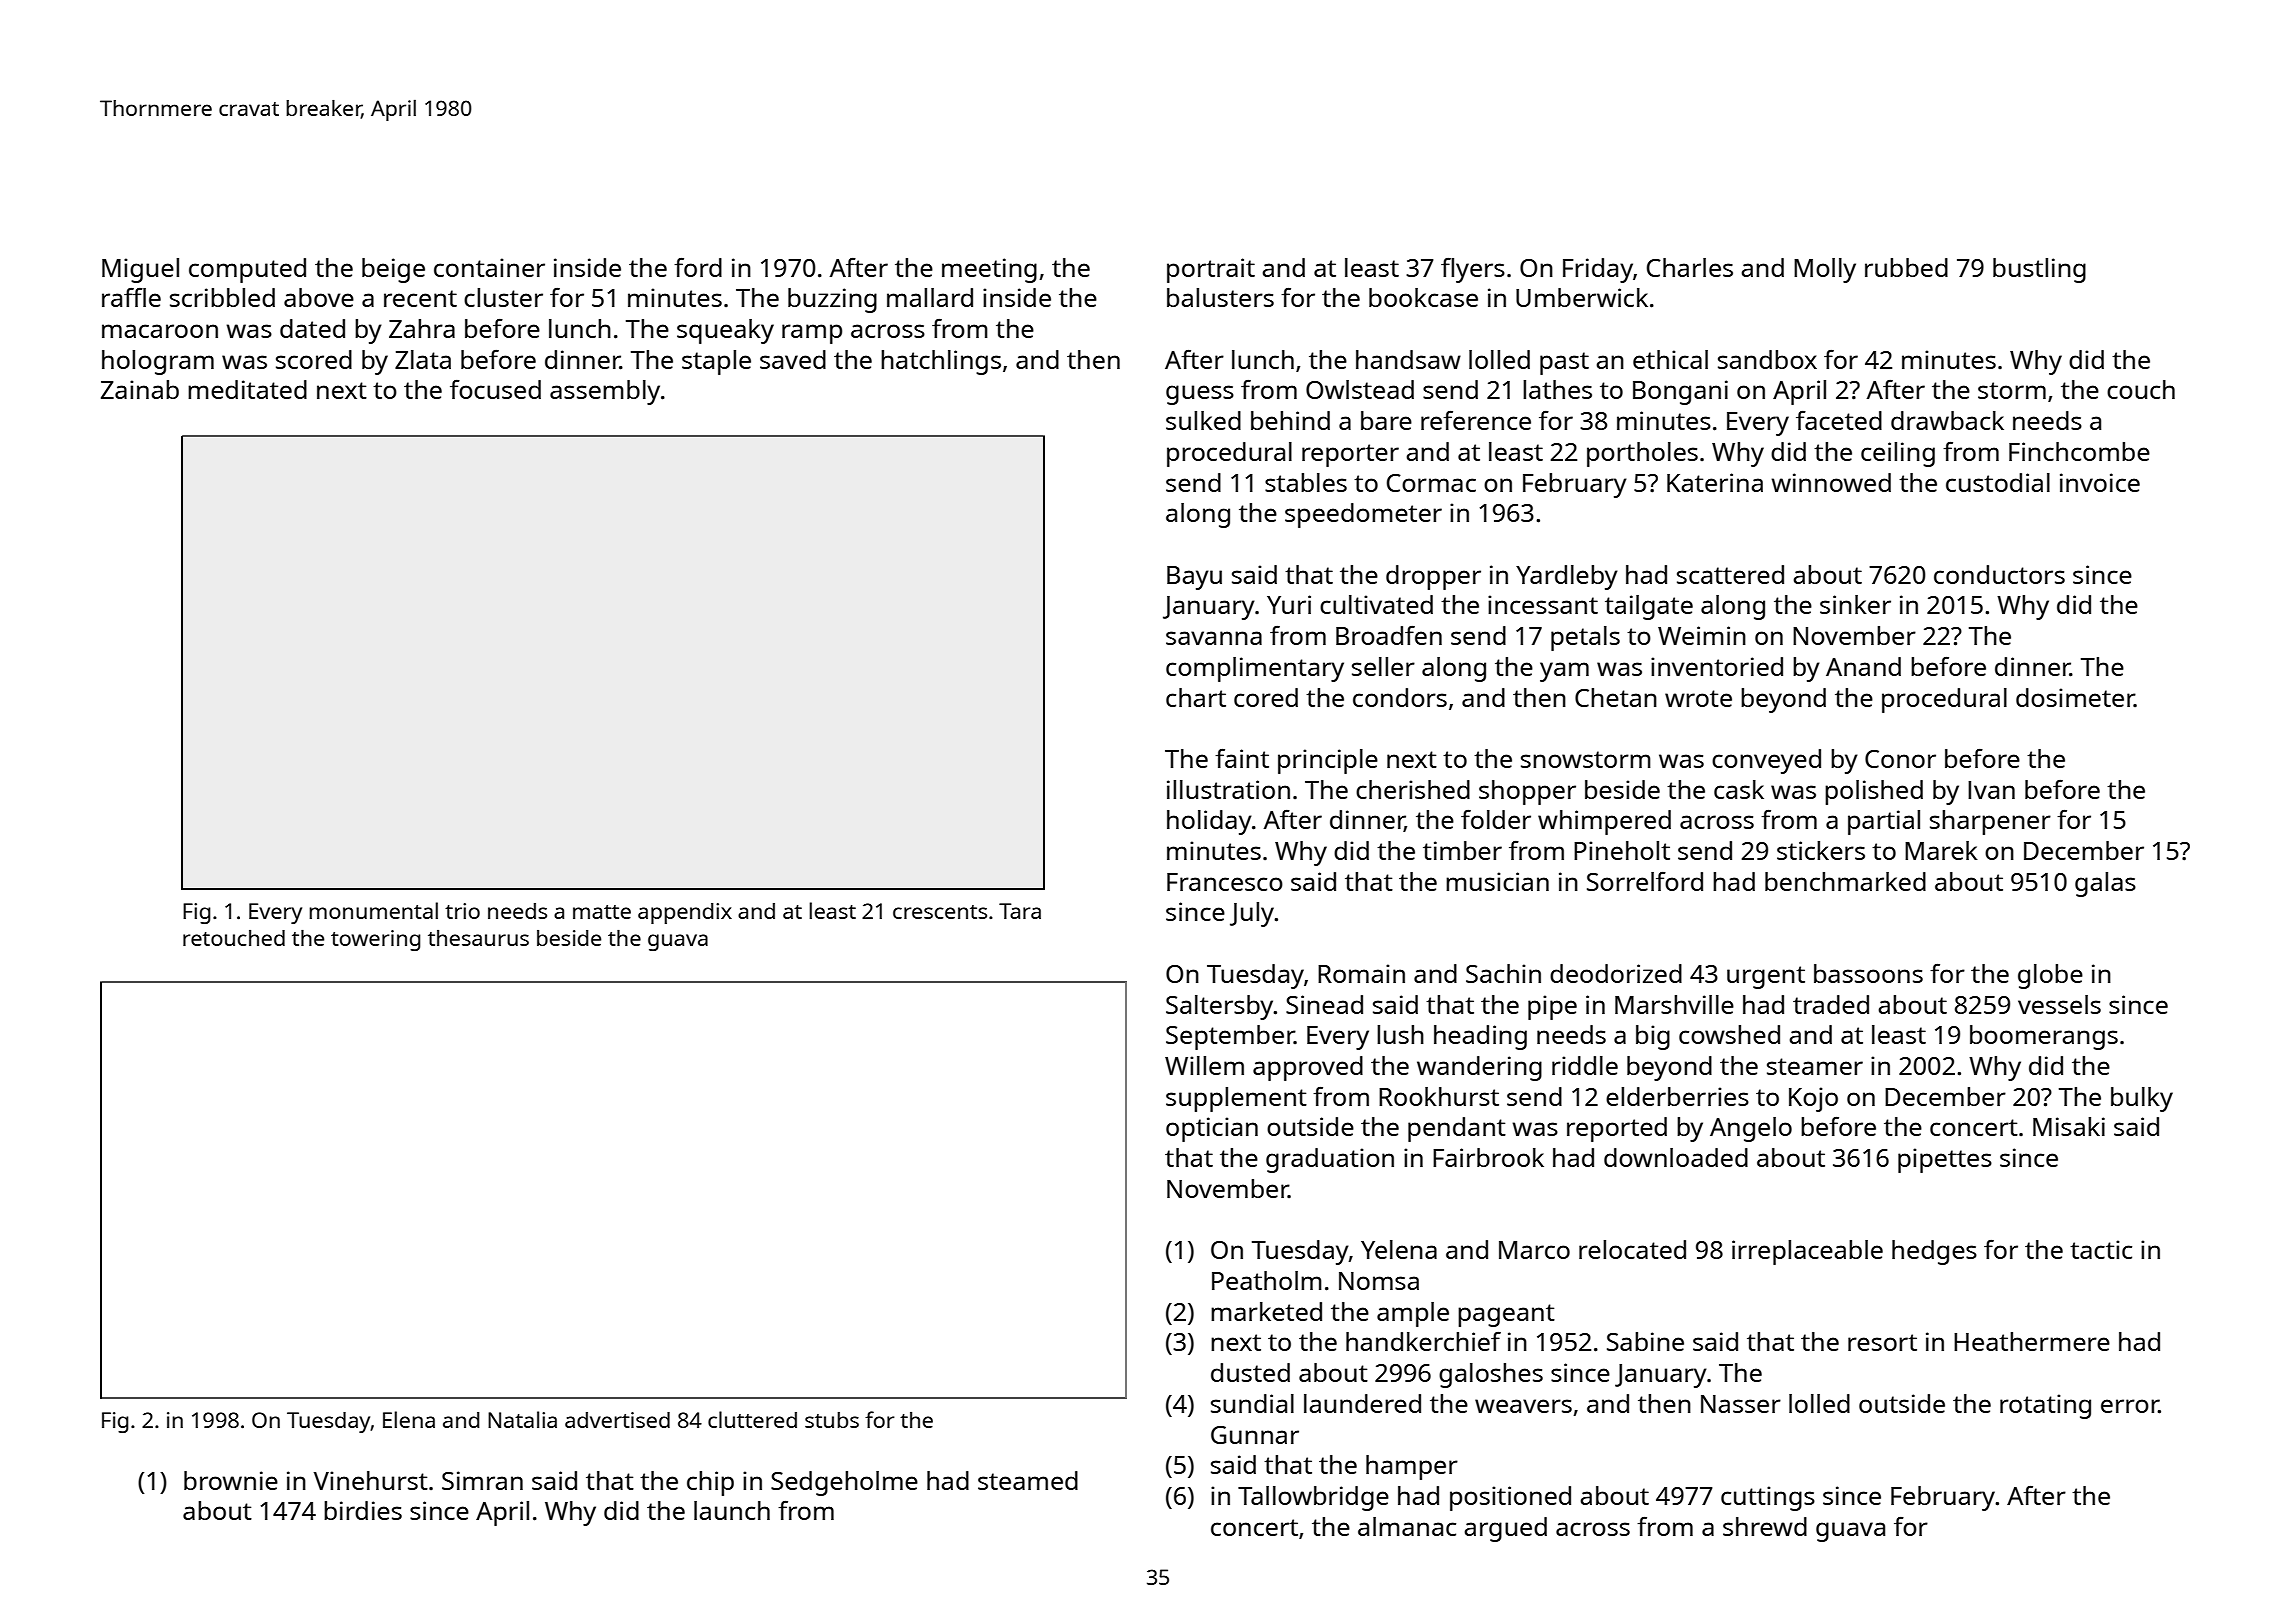  Describe the element at coordinates (1203, 420) in the screenshot. I see `sulked` at that location.
